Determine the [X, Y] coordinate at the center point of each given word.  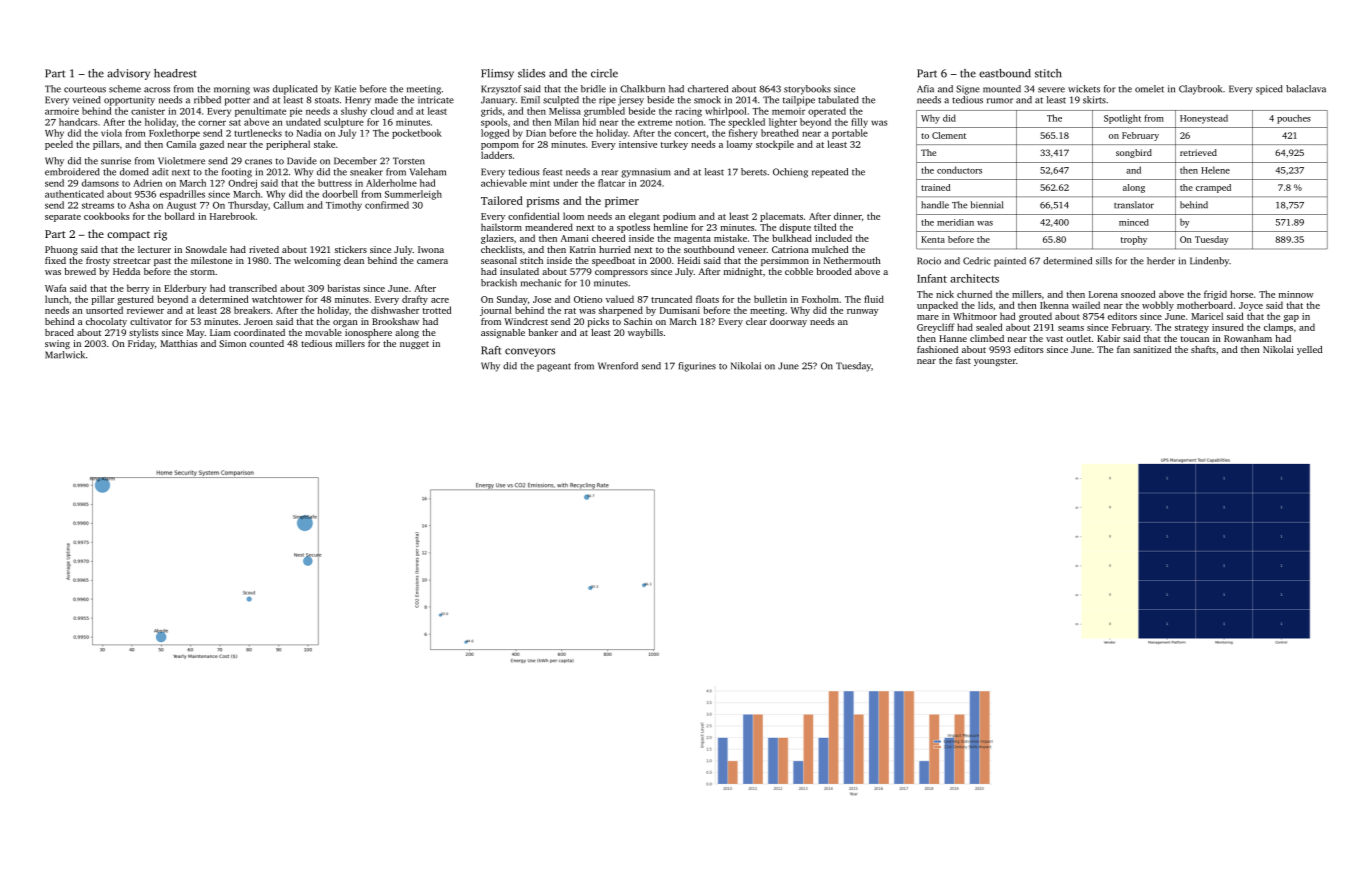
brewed [80, 271]
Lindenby [1209, 262]
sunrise [116, 161]
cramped [1213, 188]
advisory [128, 74]
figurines [697, 367]
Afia [925, 89]
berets [754, 172]
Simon [232, 343]
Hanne [953, 338]
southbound [709, 249]
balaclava [1306, 89]
